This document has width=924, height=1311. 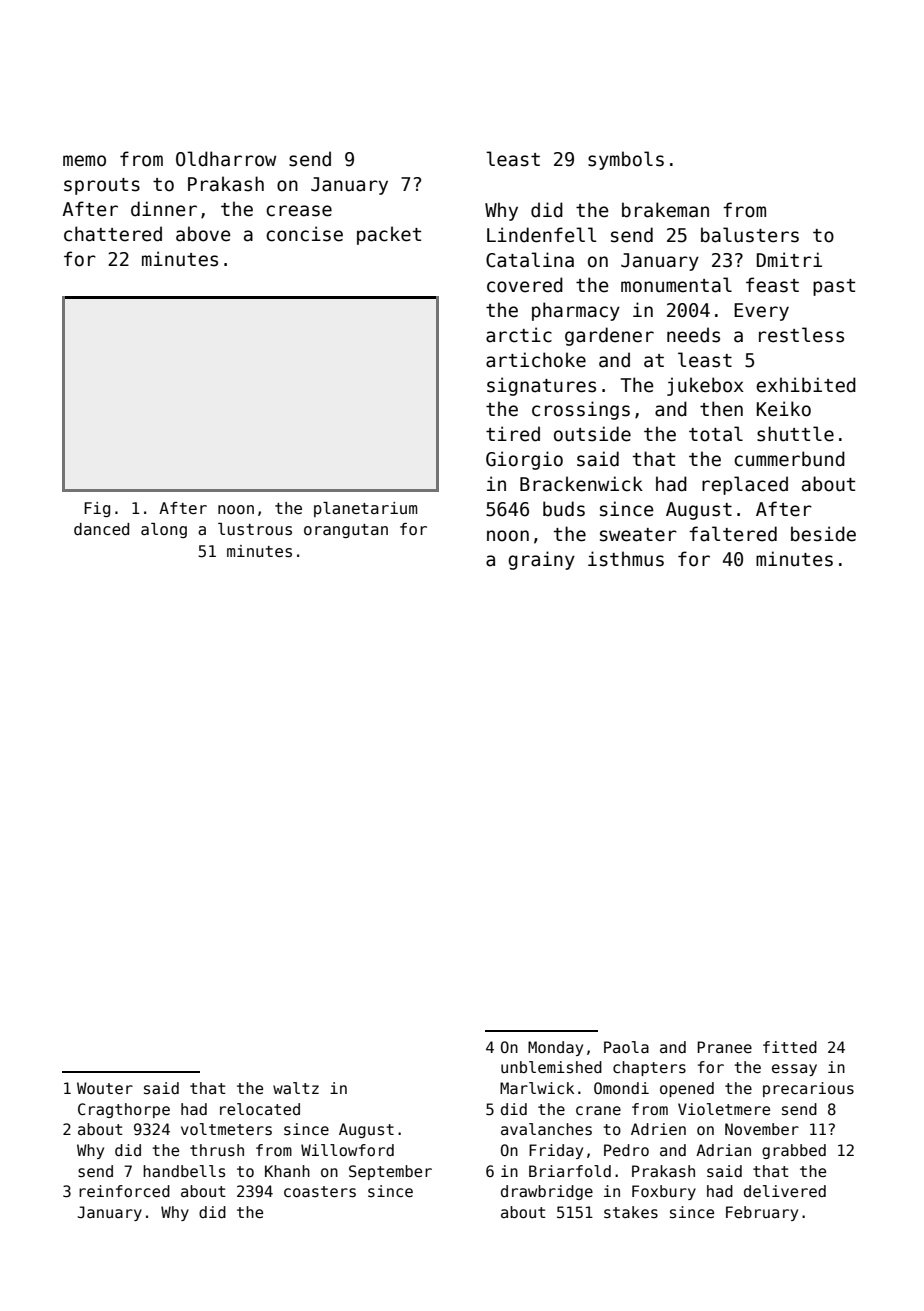 I want to click on brakeman, so click(x=665, y=210).
